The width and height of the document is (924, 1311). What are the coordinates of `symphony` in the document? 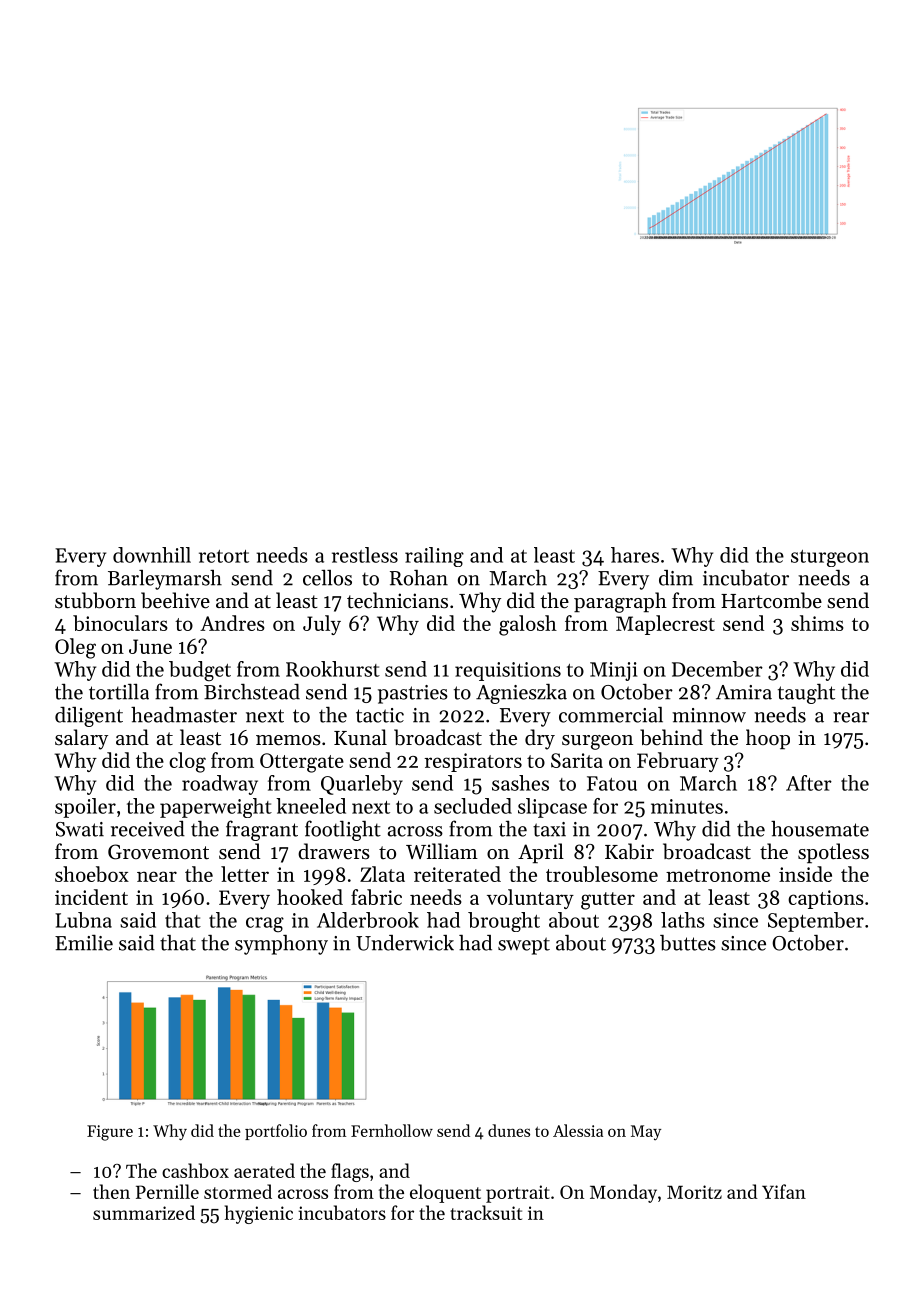 It's located at (281, 945).
